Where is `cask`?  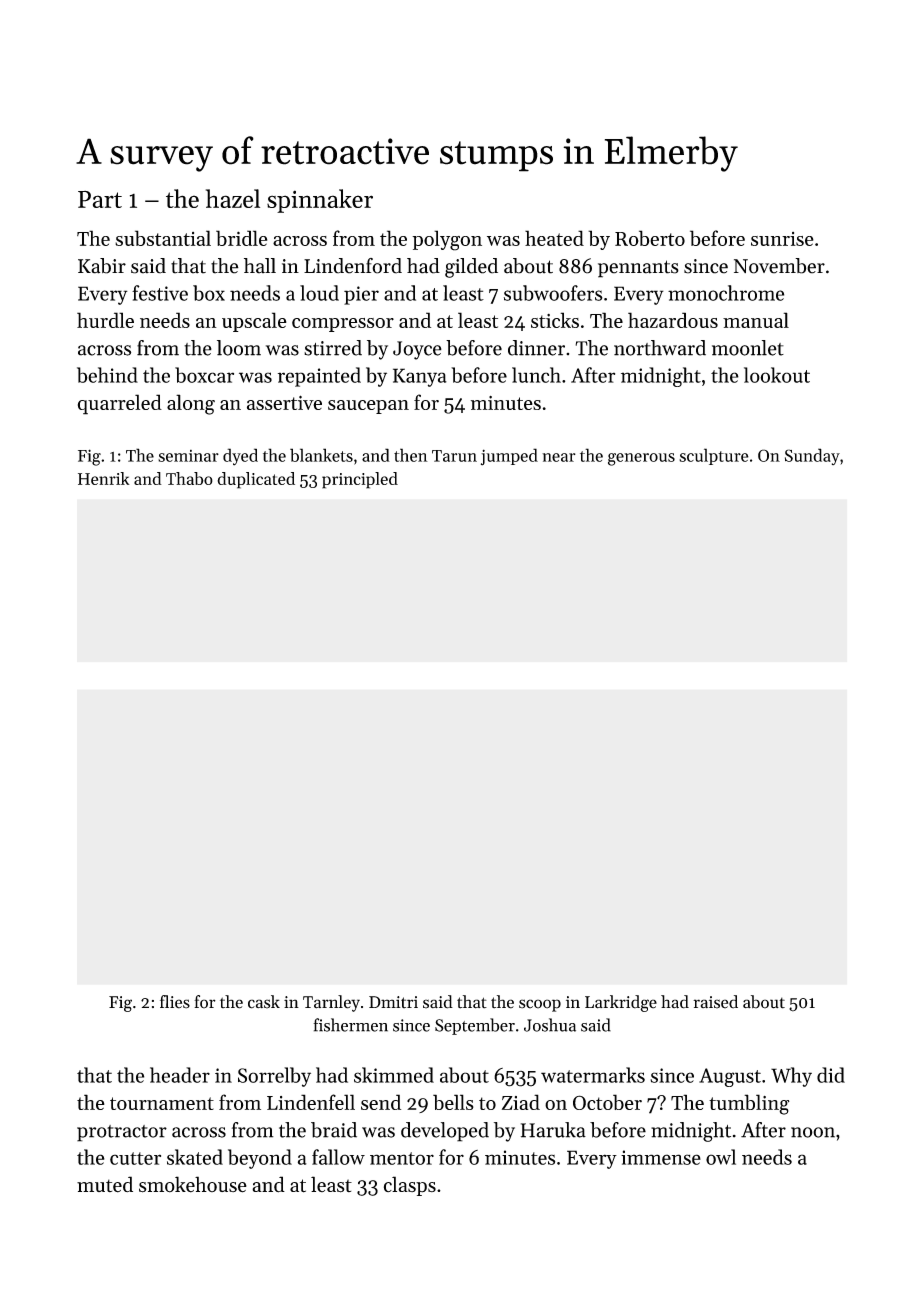
cask is located at coordinates (264, 1002).
